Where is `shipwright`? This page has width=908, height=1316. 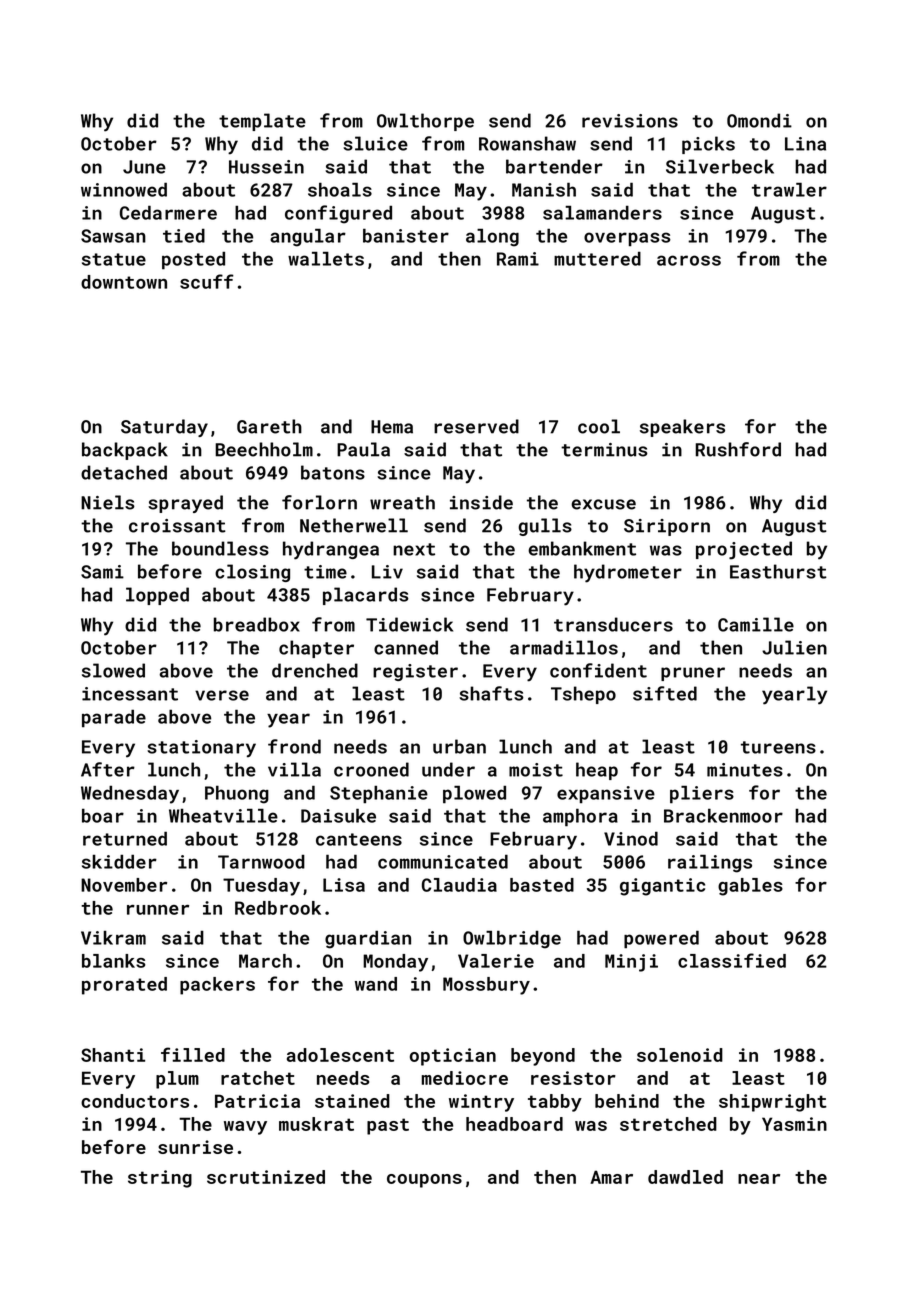 shipwright is located at coordinates (773, 1103).
